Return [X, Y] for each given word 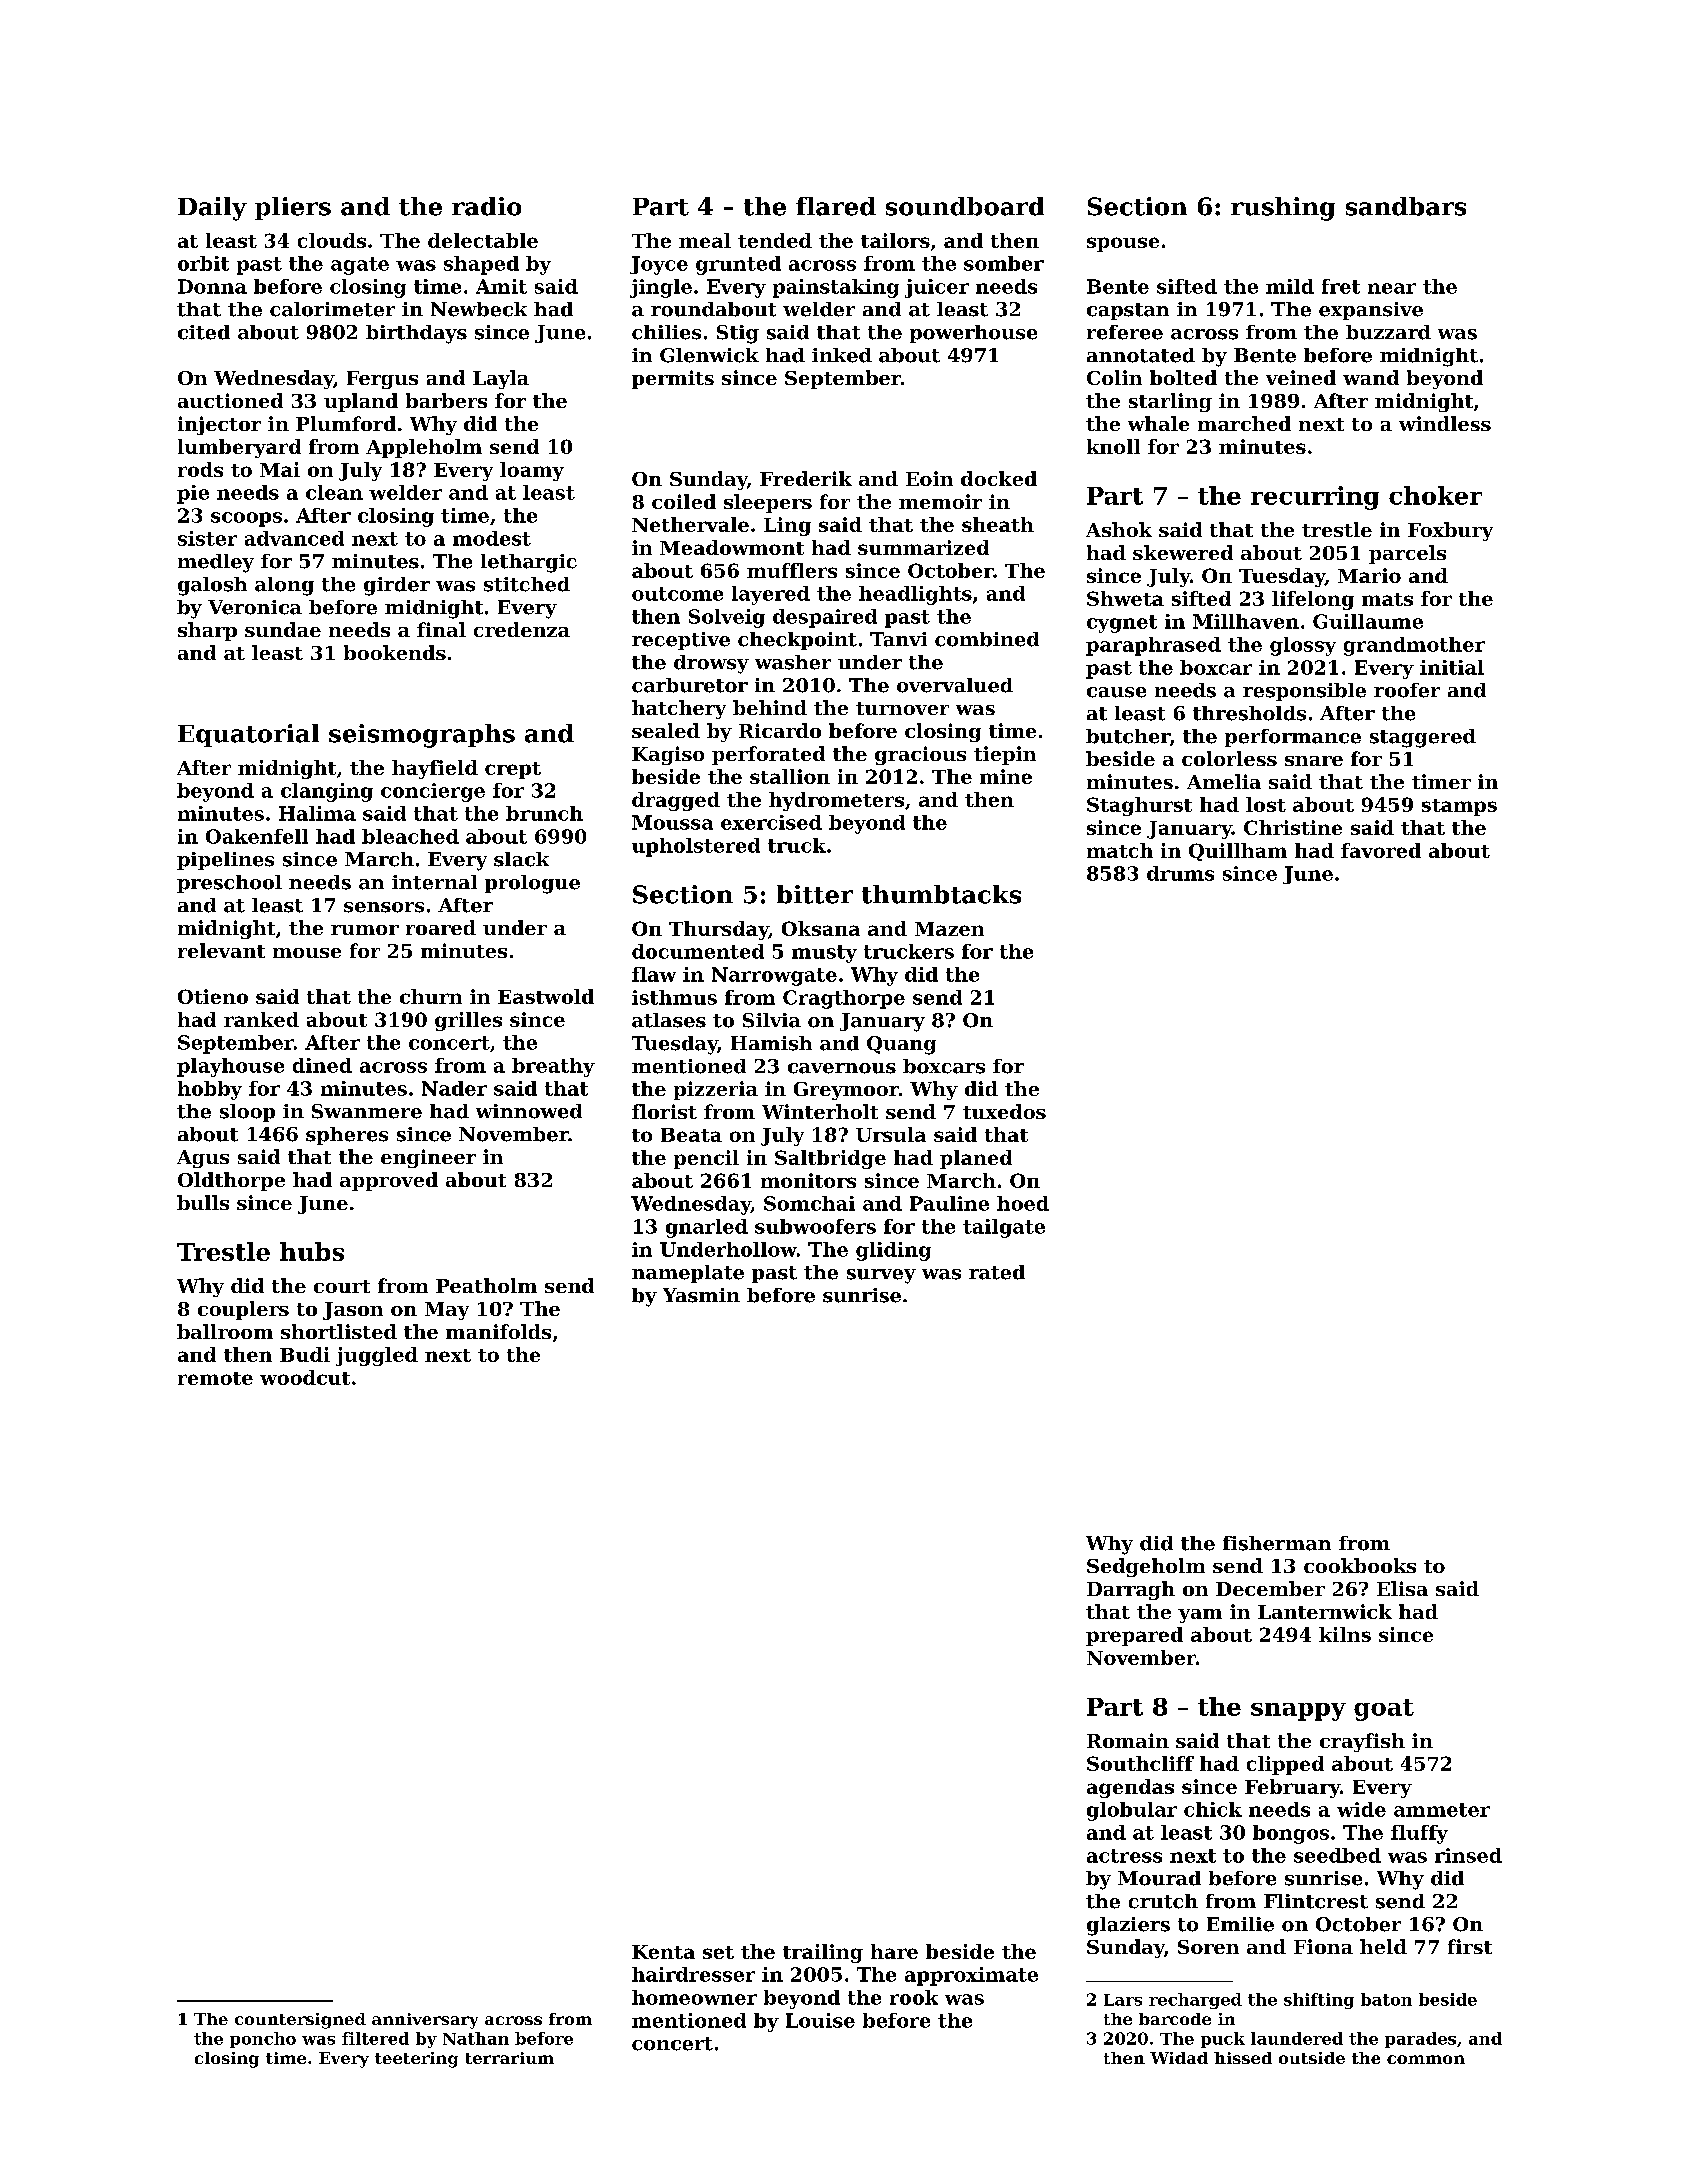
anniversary [425, 2021]
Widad [1179, 2058]
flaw [654, 974]
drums [1180, 873]
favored [1381, 850]
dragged [676, 801]
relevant [221, 950]
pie [193, 494]
